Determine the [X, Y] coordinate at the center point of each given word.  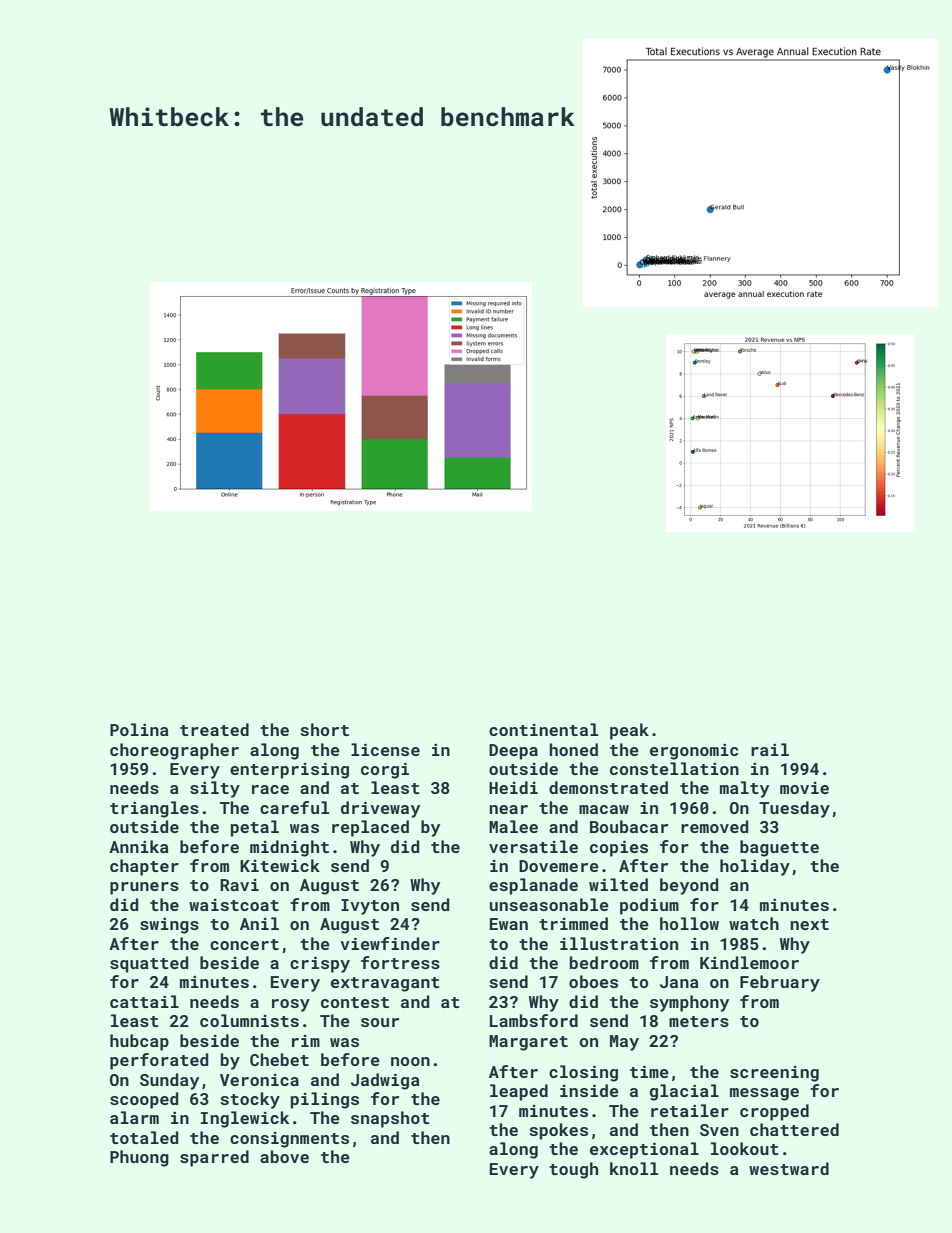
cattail [144, 1001]
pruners [144, 888]
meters [699, 1021]
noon [410, 1061]
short [324, 729]
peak [629, 731]
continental [543, 729]
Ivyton [370, 907]
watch [754, 923]
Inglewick [245, 1119]
